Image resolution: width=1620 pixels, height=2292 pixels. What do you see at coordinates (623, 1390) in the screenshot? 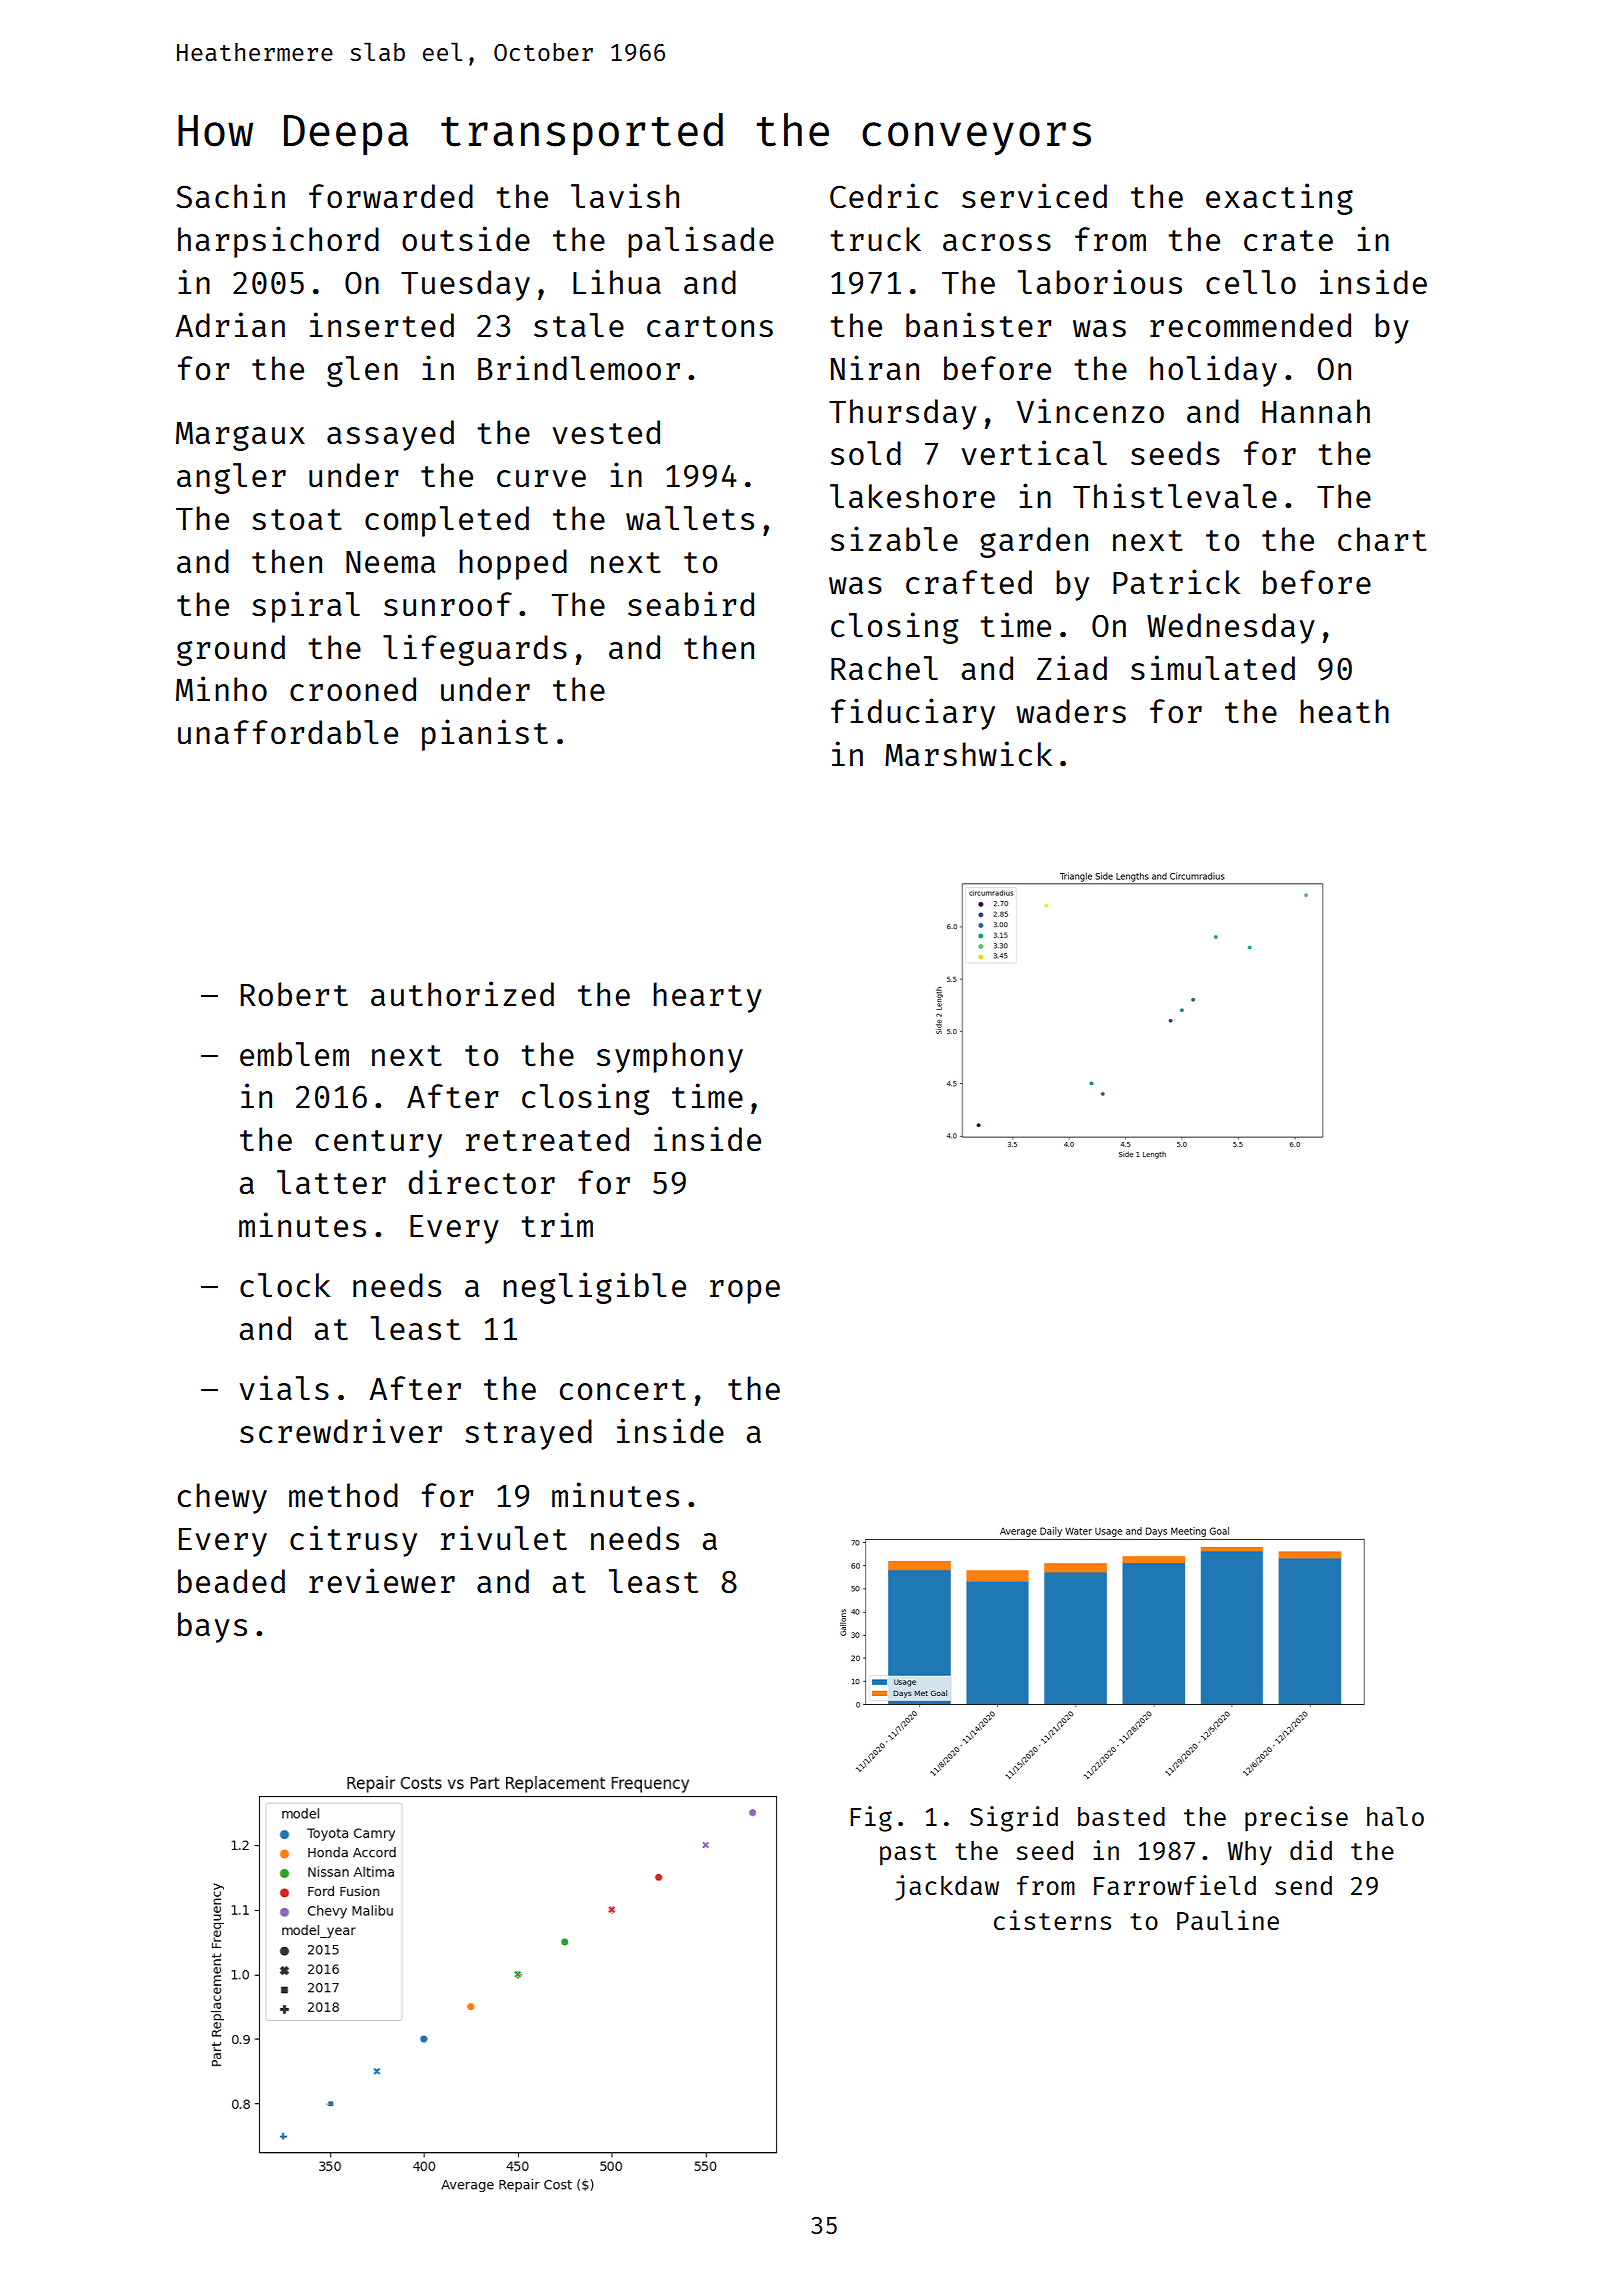
I see `concert` at bounding box center [623, 1390].
